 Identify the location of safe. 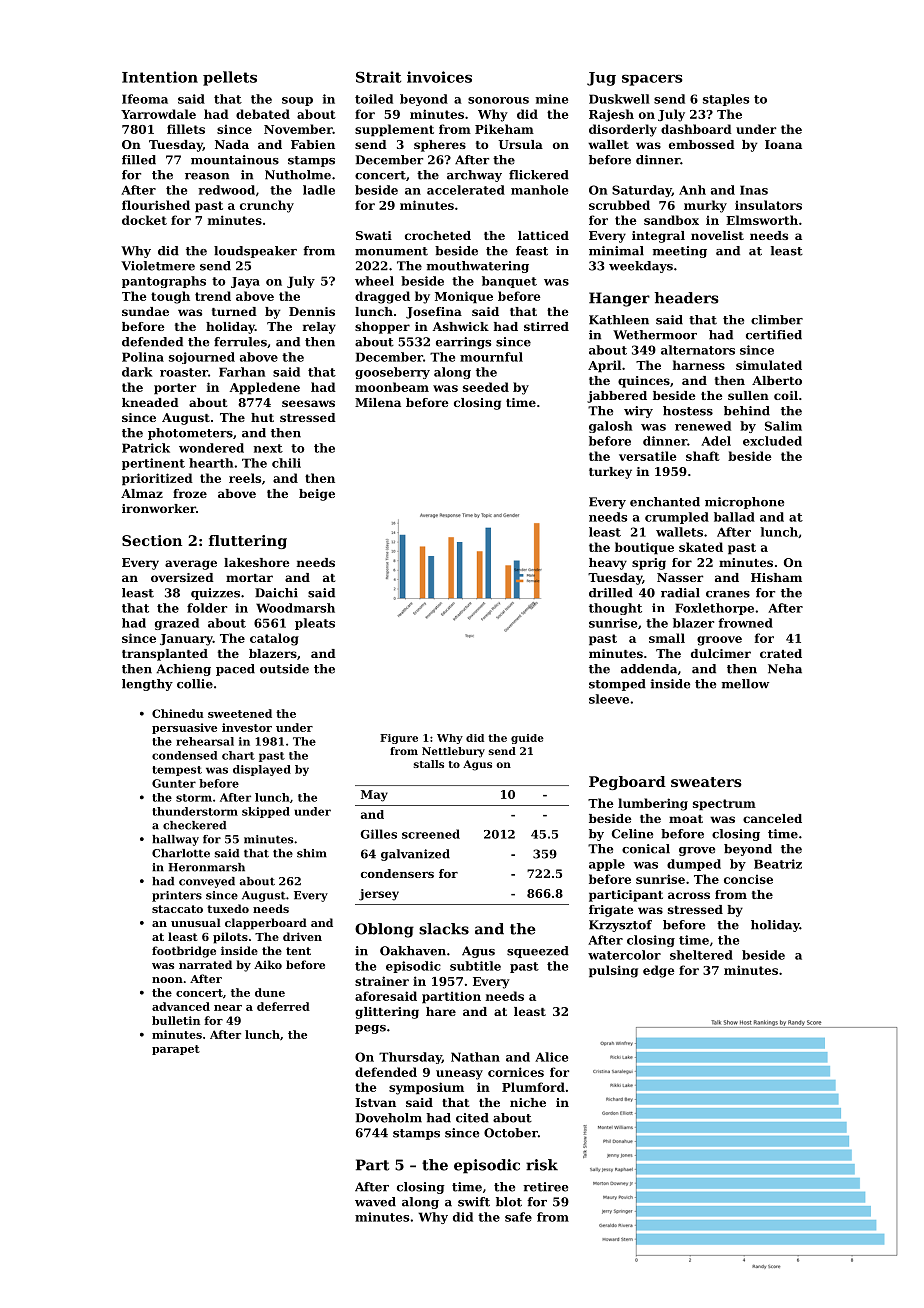
(518, 1217).
